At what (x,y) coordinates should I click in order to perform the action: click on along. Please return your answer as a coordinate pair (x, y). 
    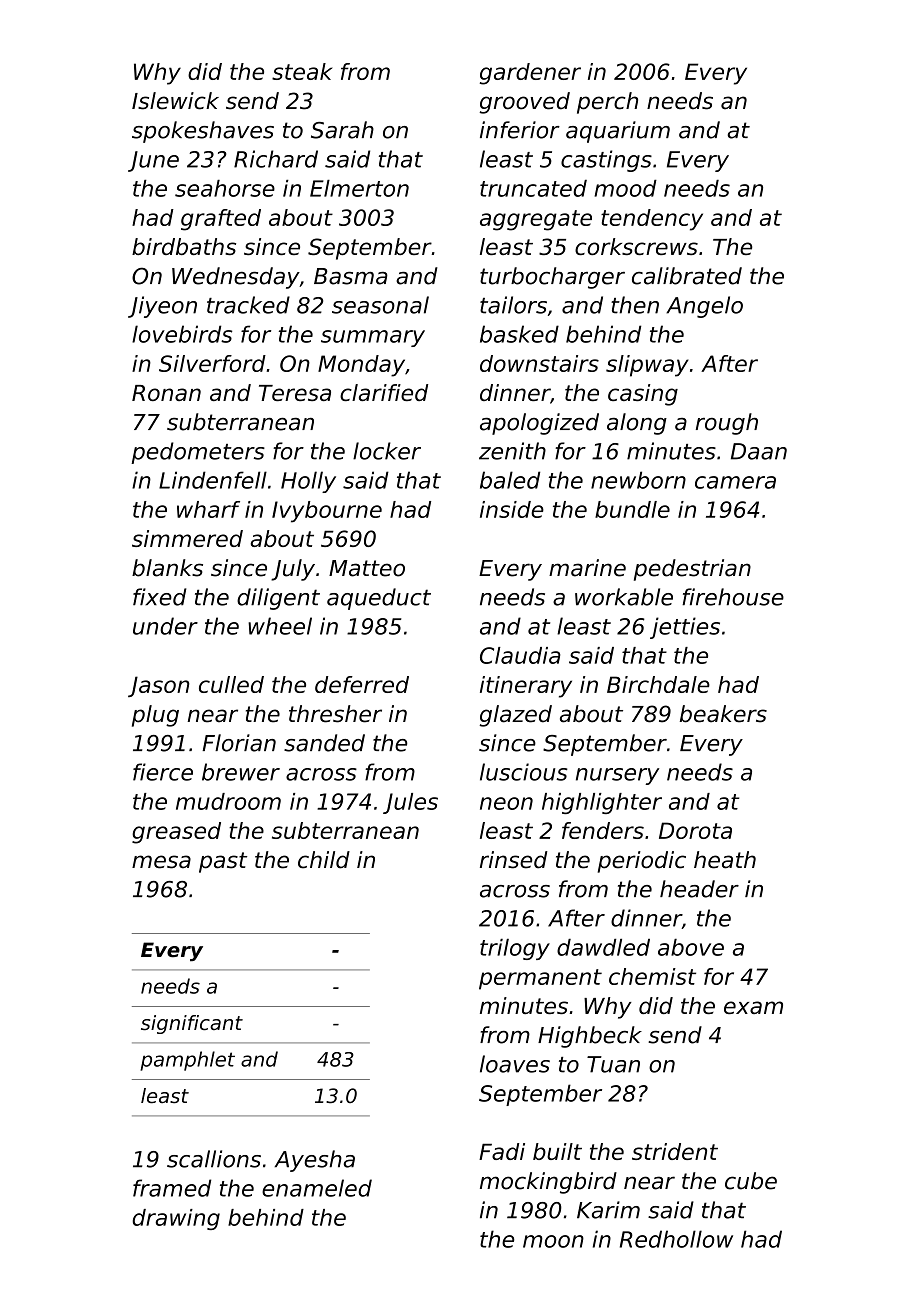
    Looking at the image, I should click on (637, 424).
